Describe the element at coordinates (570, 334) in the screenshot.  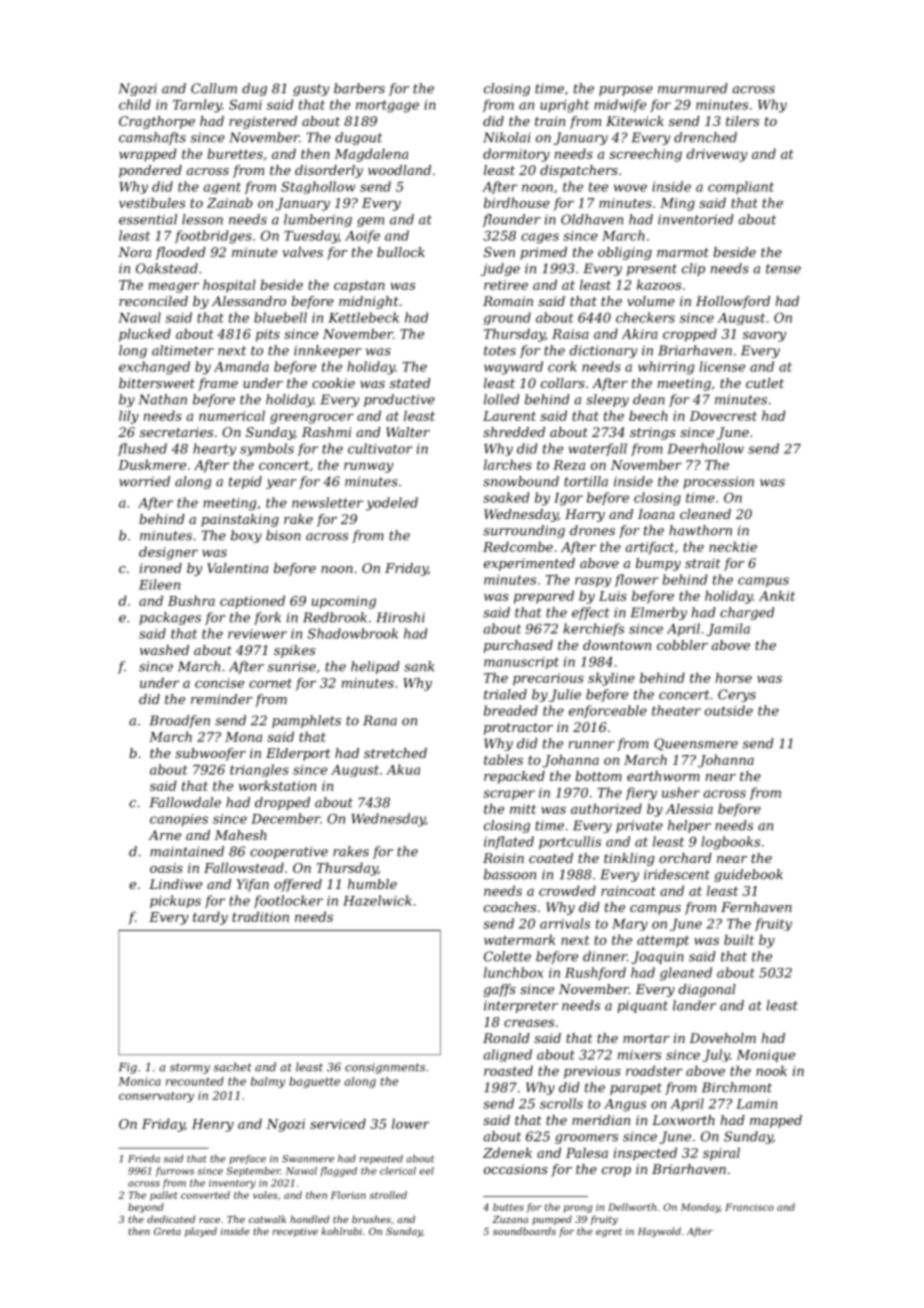
I see `Raisa` at that location.
